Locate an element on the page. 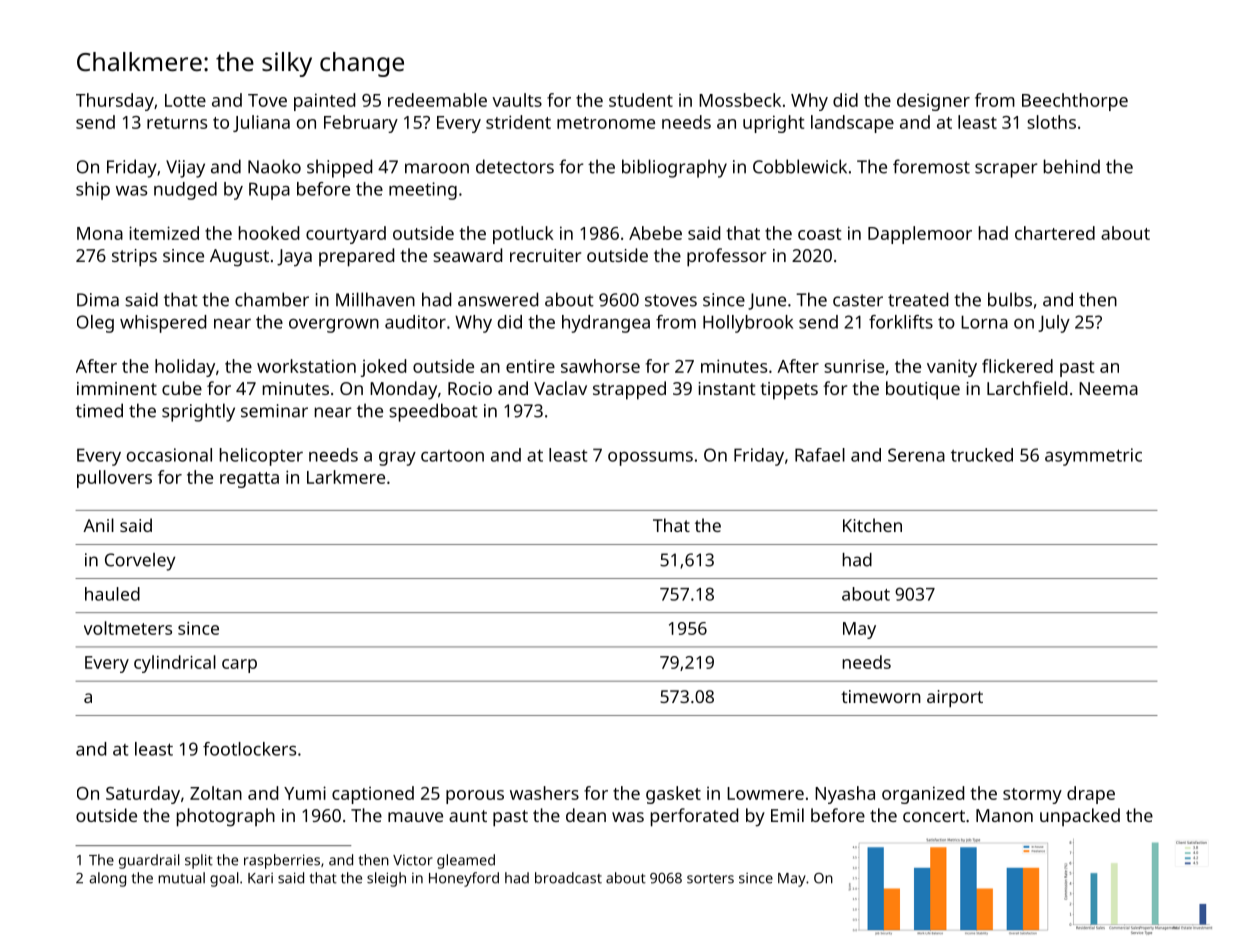 This document has width=1233, height=952. Vijay is located at coordinates (185, 169).
